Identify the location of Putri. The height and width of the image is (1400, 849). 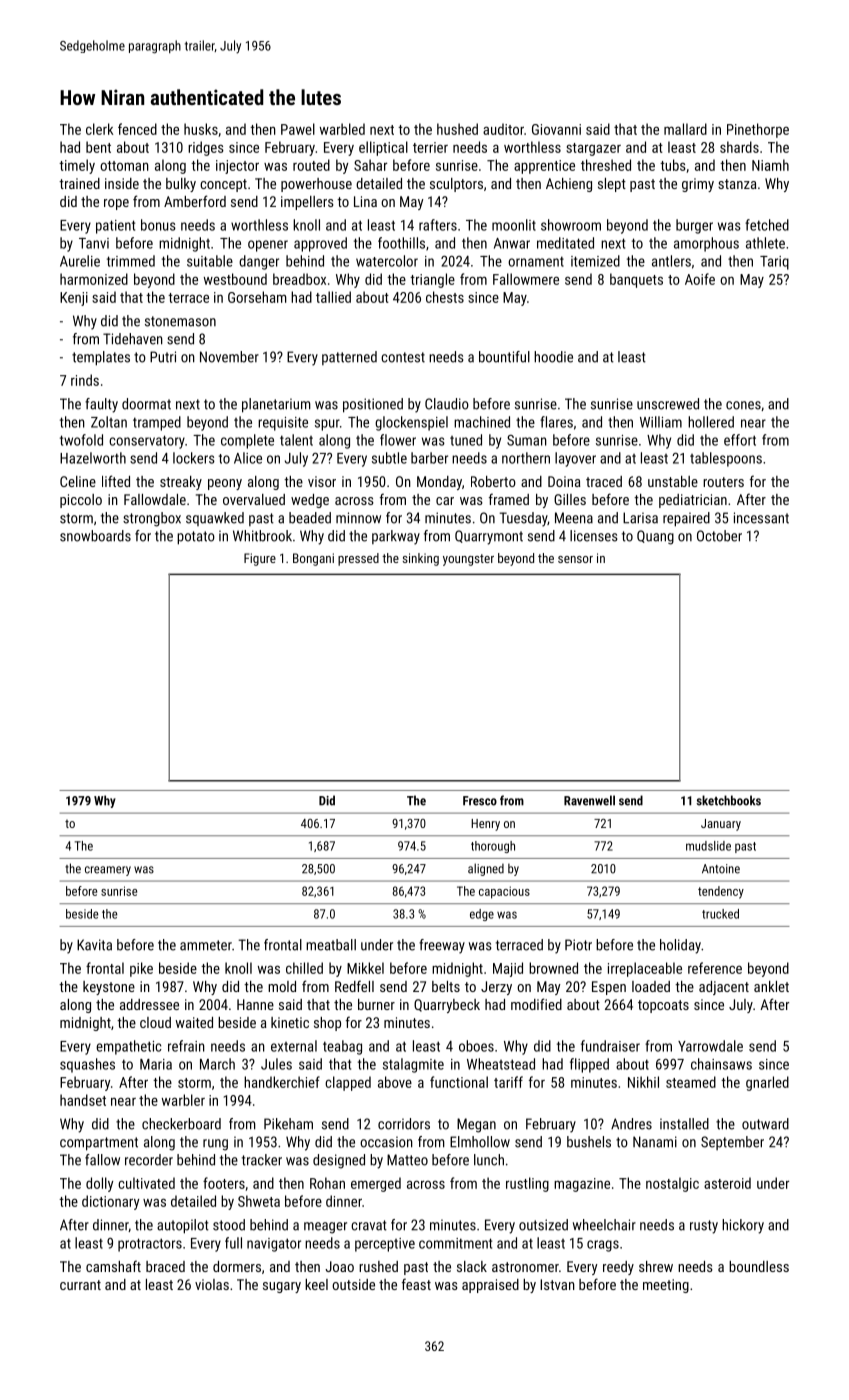
(163, 357).
